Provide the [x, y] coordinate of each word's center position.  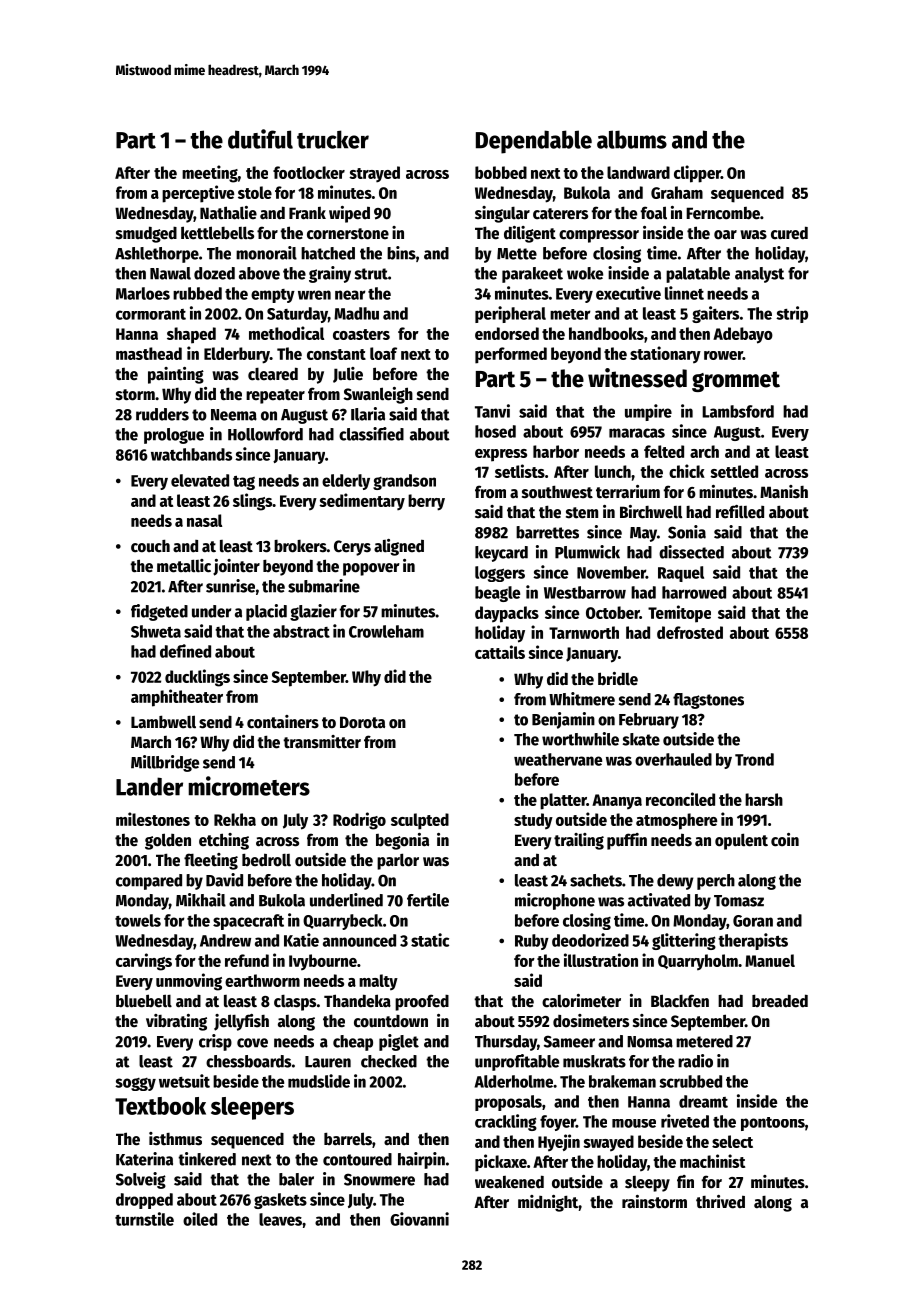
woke [585, 273]
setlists [520, 471]
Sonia [687, 532]
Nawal [170, 273]
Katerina [144, 1159]
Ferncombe [723, 213]
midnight [548, 1203]
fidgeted [159, 612]
